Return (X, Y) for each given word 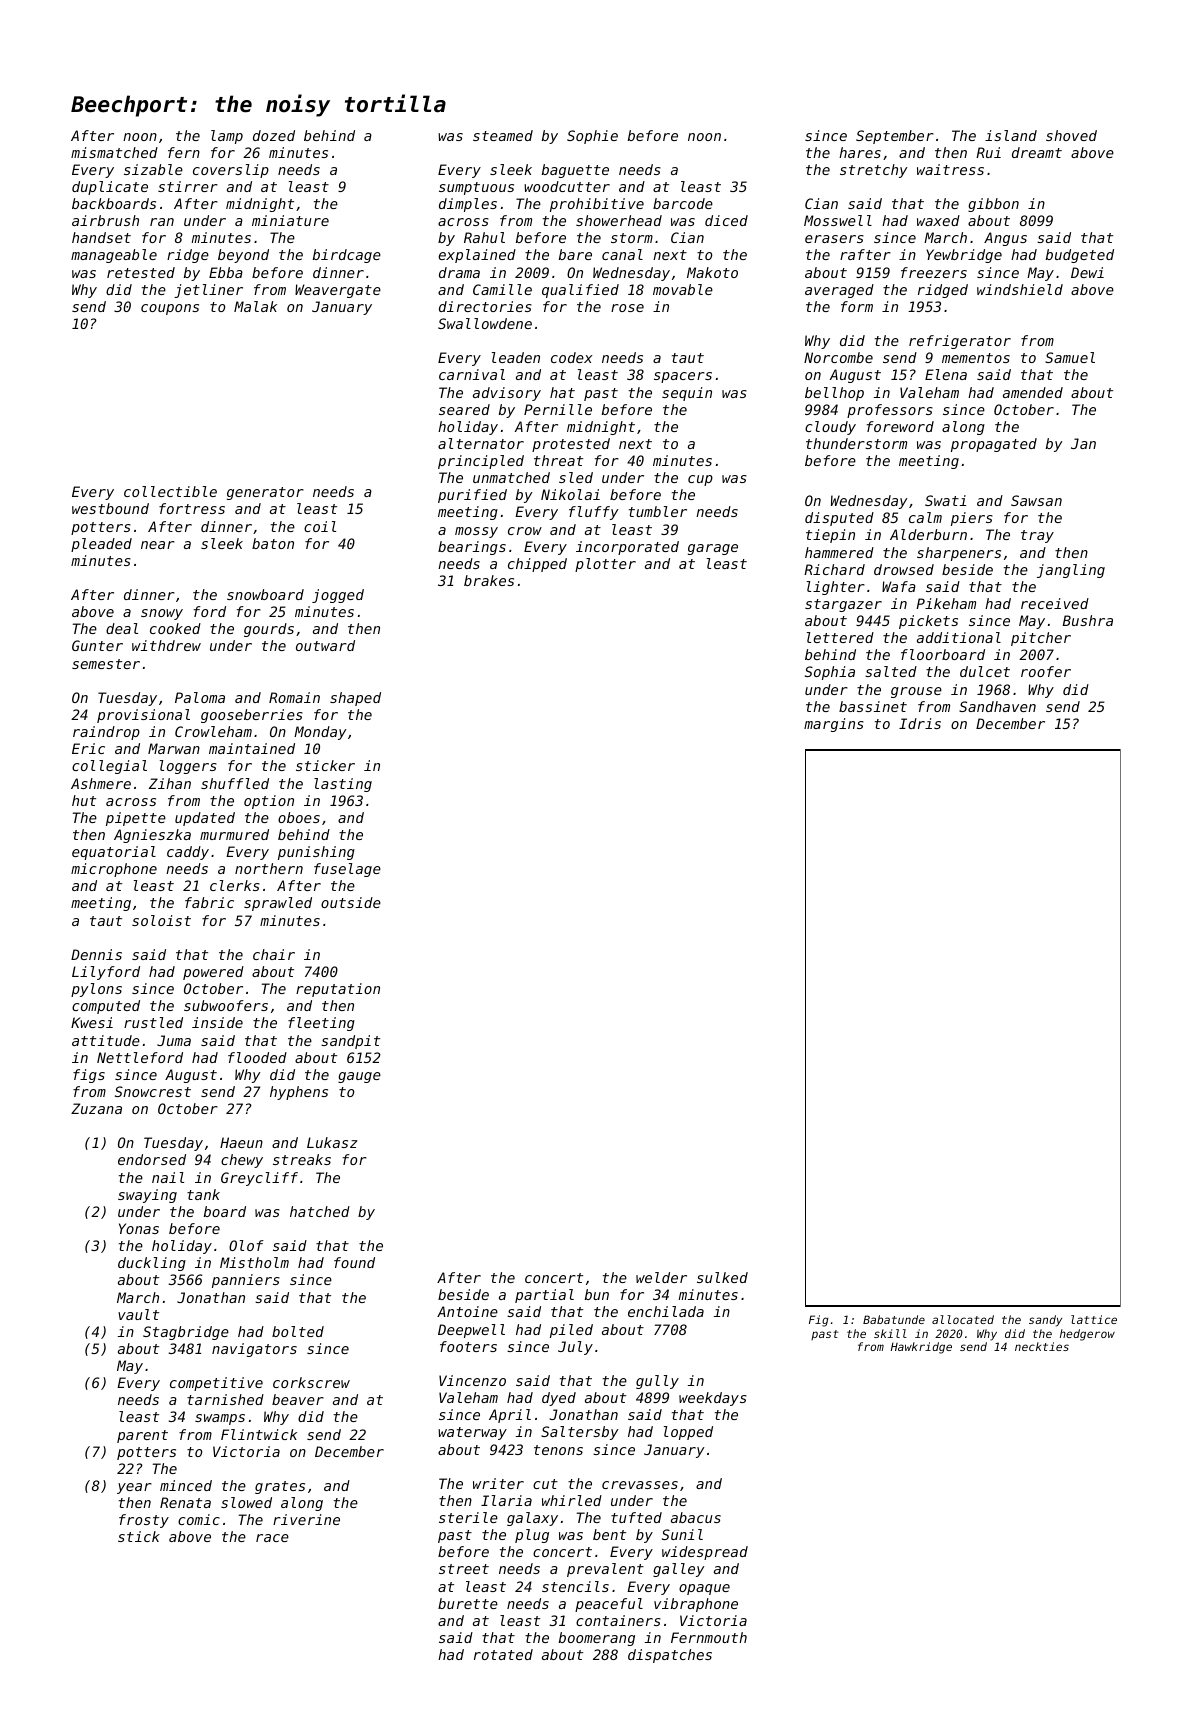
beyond (243, 256)
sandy (1045, 1321)
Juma (174, 1040)
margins (834, 725)
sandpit (350, 1042)
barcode (683, 203)
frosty (144, 1521)
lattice (1094, 1319)
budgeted (1080, 256)
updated (205, 819)
